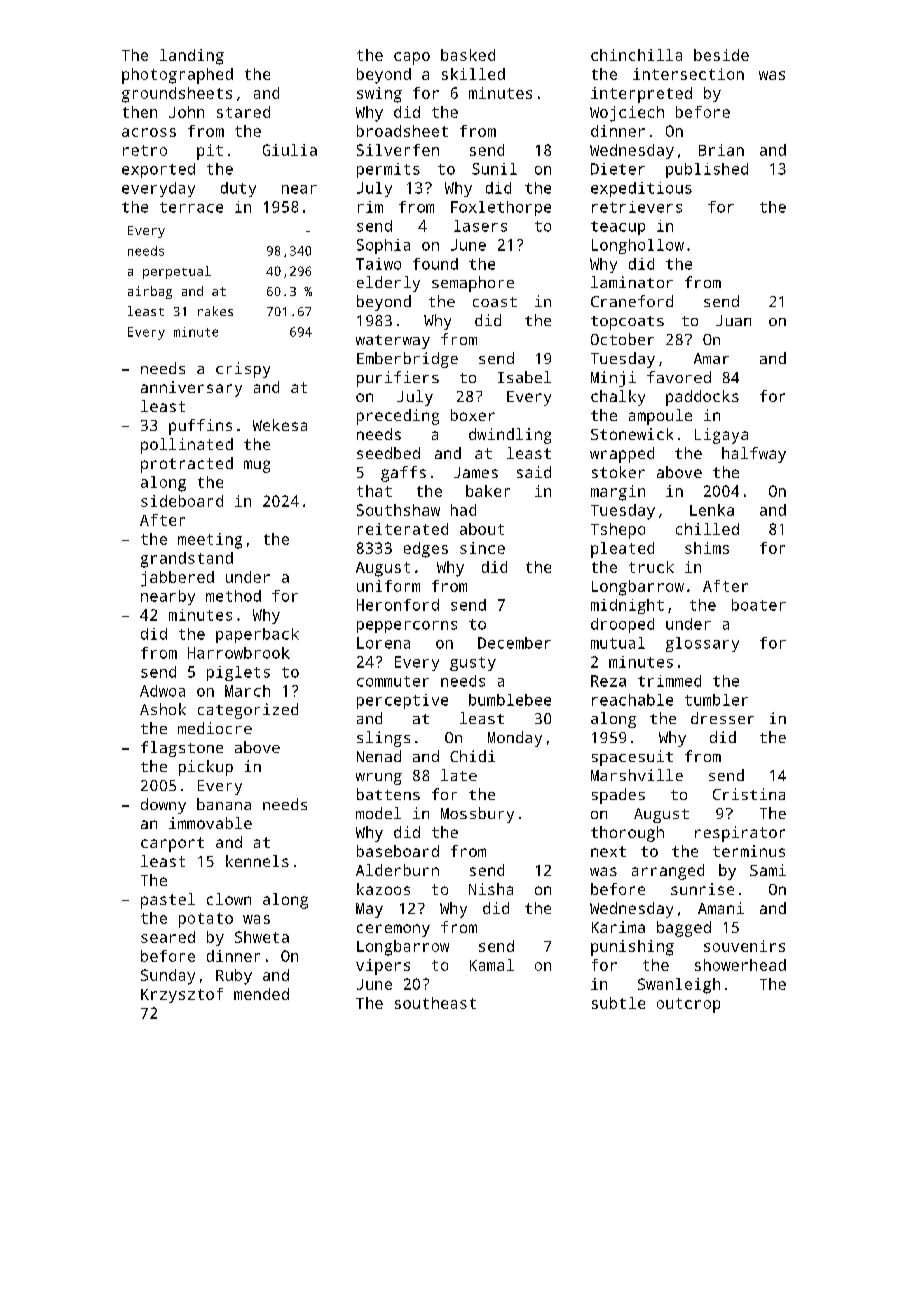 This document has width=908, height=1316. I want to click on Wekesa, so click(280, 425).
